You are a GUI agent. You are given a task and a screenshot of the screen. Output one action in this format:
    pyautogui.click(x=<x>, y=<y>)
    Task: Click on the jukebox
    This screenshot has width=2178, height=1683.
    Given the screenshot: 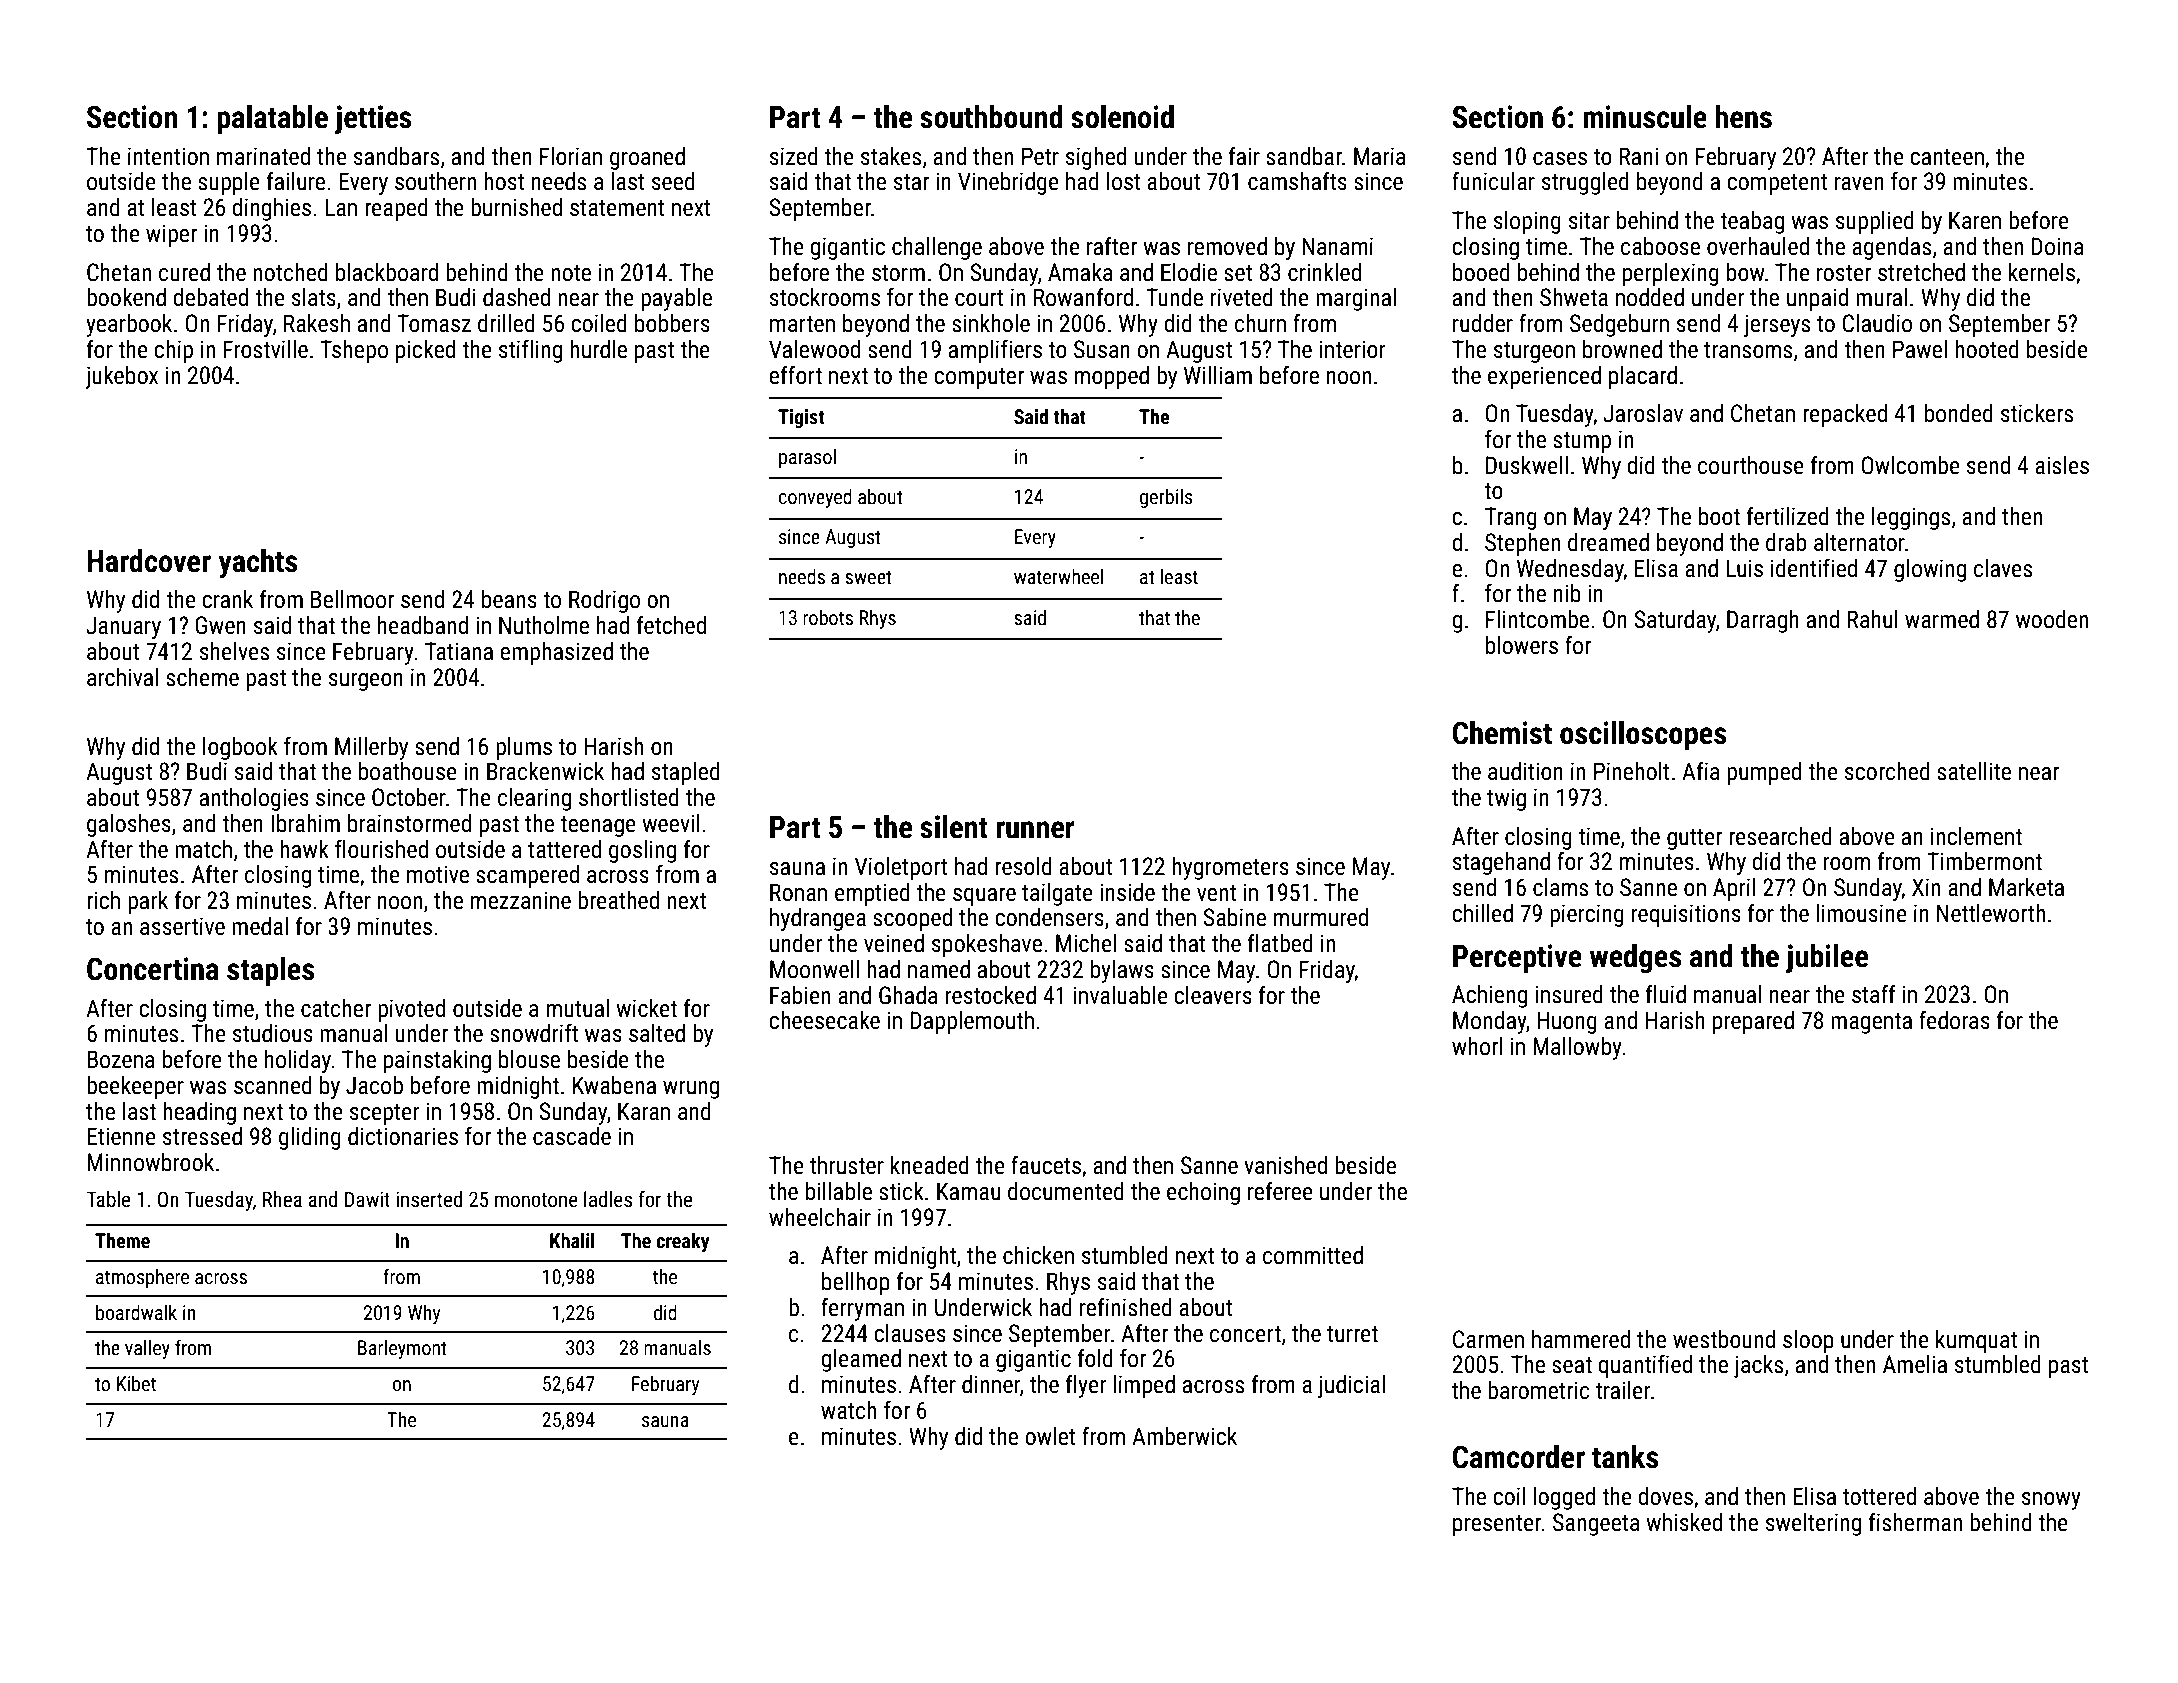 What is the action you would take?
    pyautogui.click(x=121, y=377)
